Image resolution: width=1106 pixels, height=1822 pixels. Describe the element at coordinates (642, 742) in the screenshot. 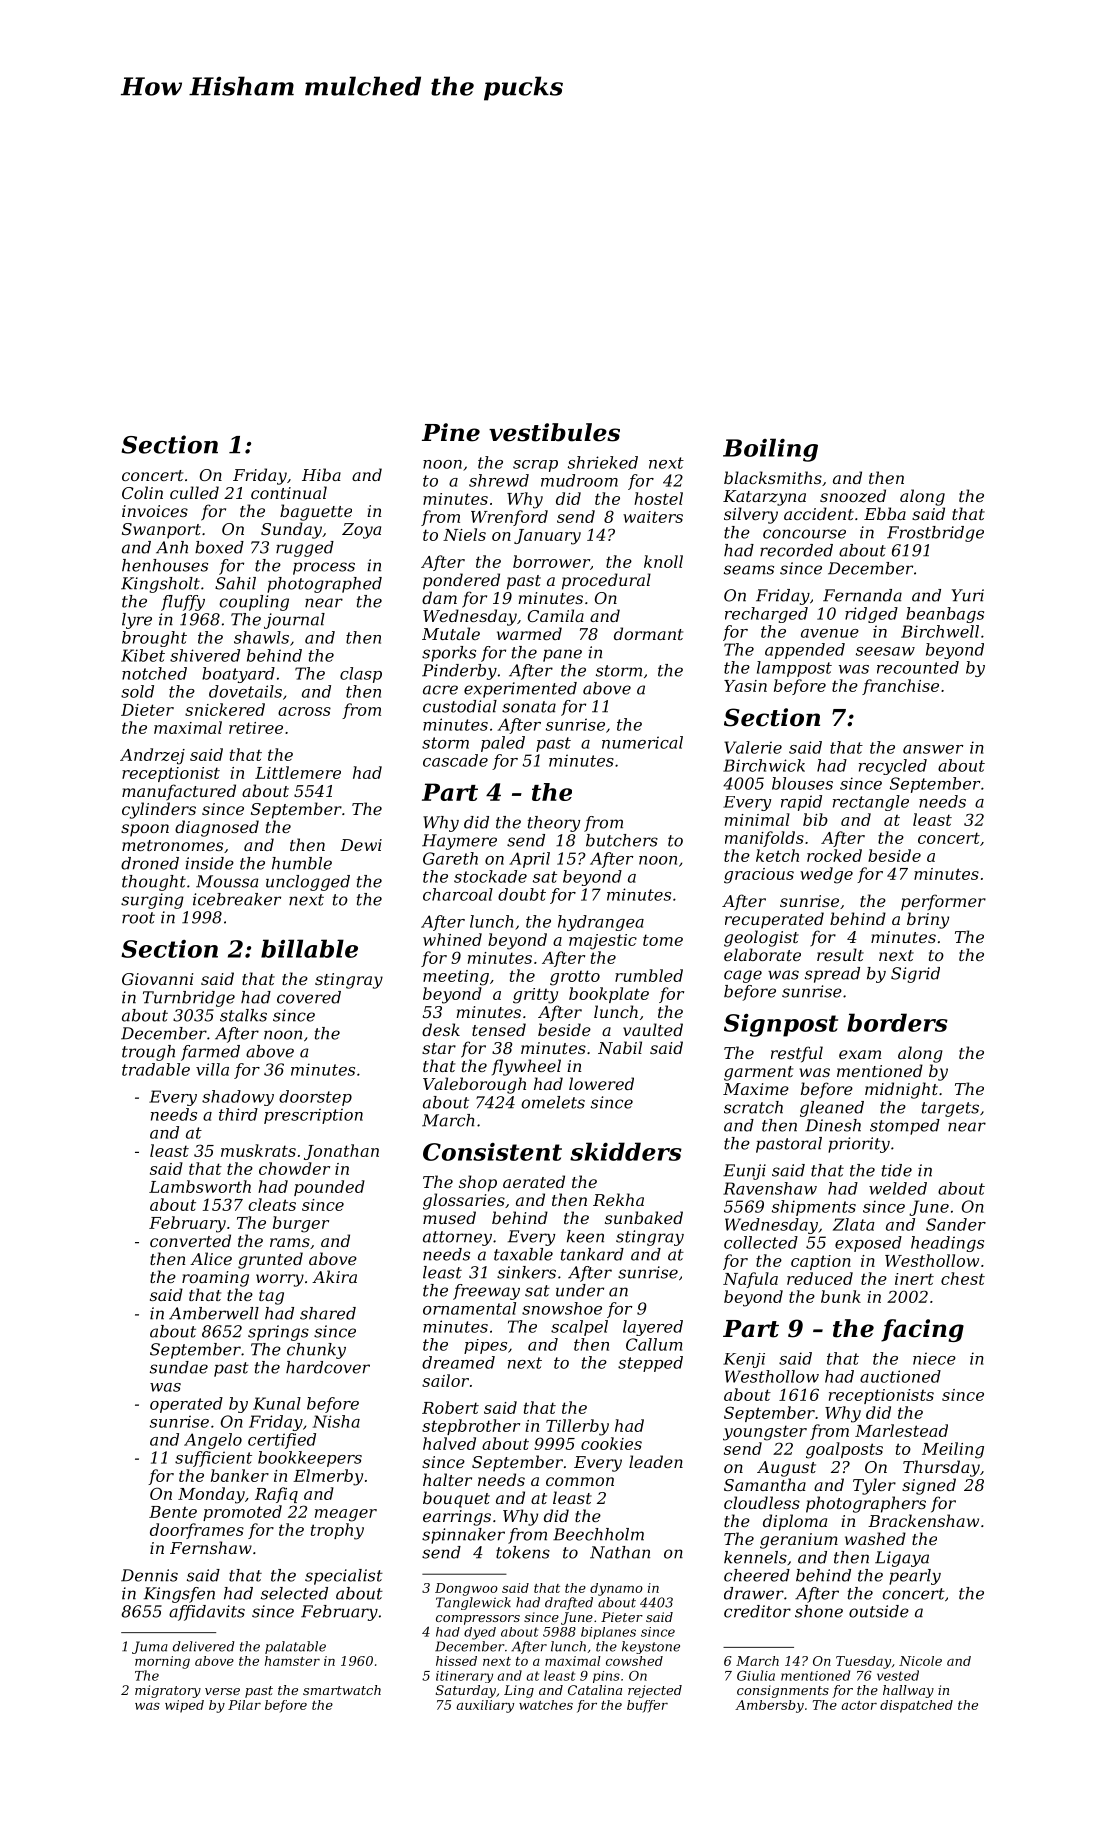

I see `numerical` at that location.
